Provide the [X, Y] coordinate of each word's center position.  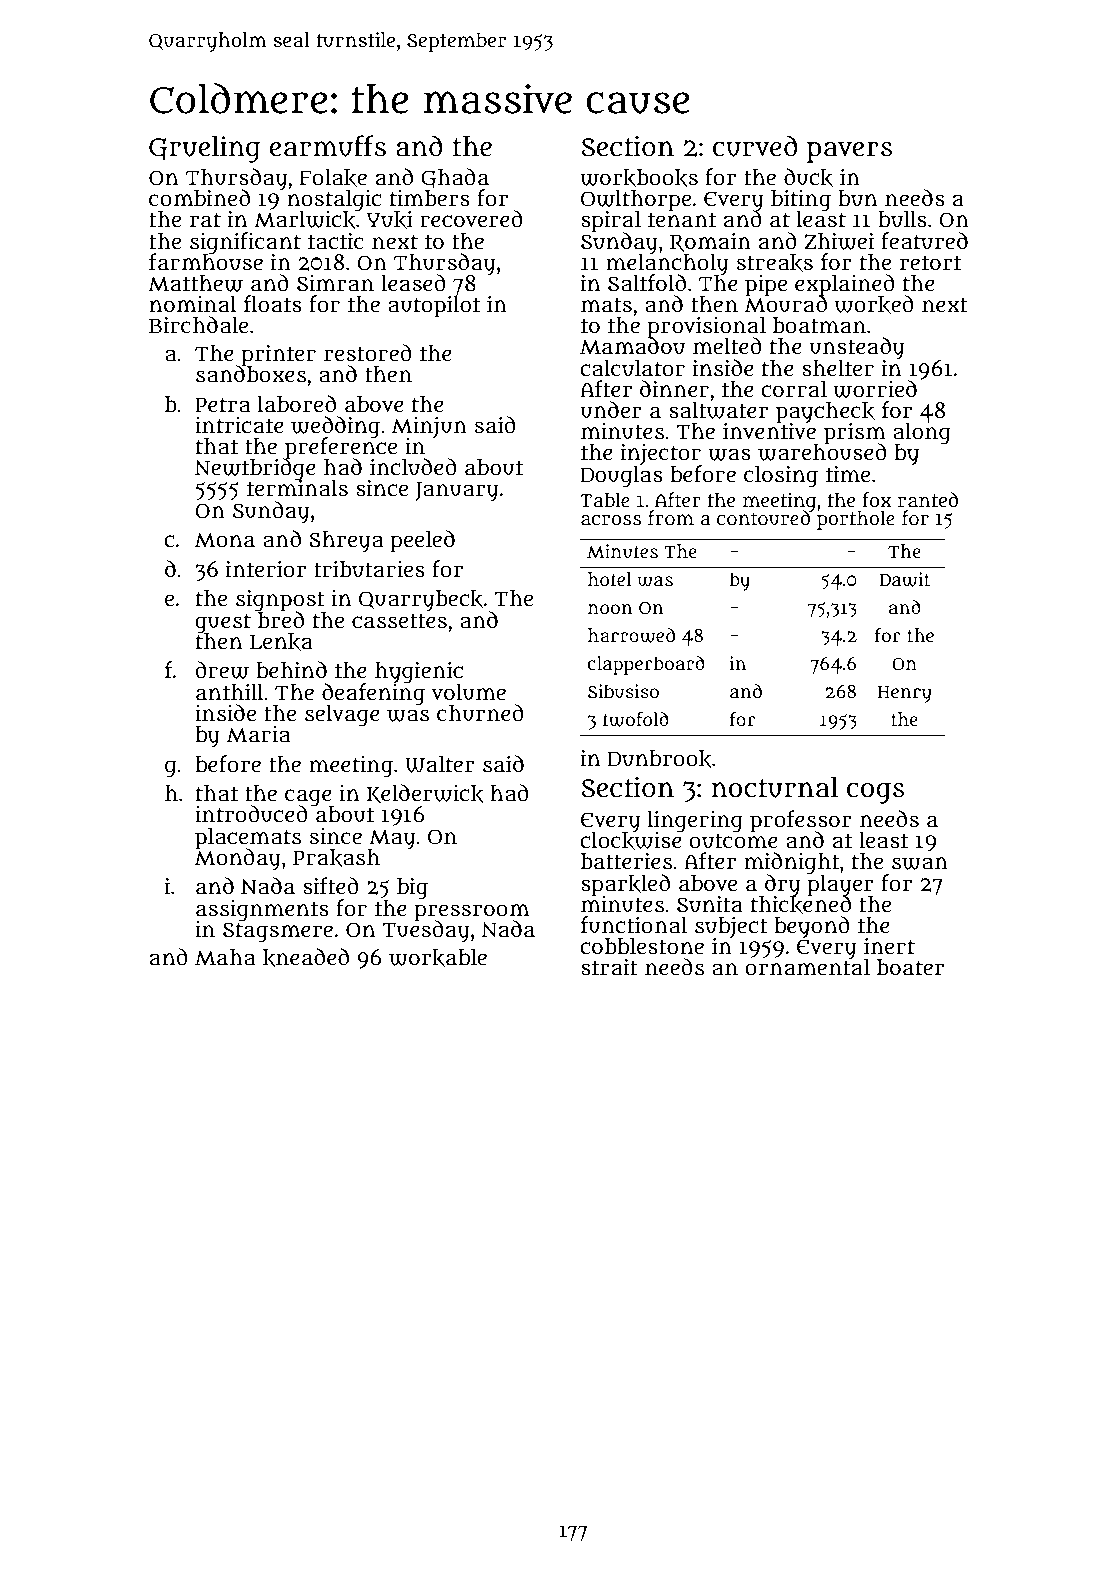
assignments [262, 910]
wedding [335, 427]
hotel [610, 579]
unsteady [856, 348]
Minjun [429, 427]
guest [223, 623]
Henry [905, 694]
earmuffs [327, 146]
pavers [849, 152]
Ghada [455, 178]
